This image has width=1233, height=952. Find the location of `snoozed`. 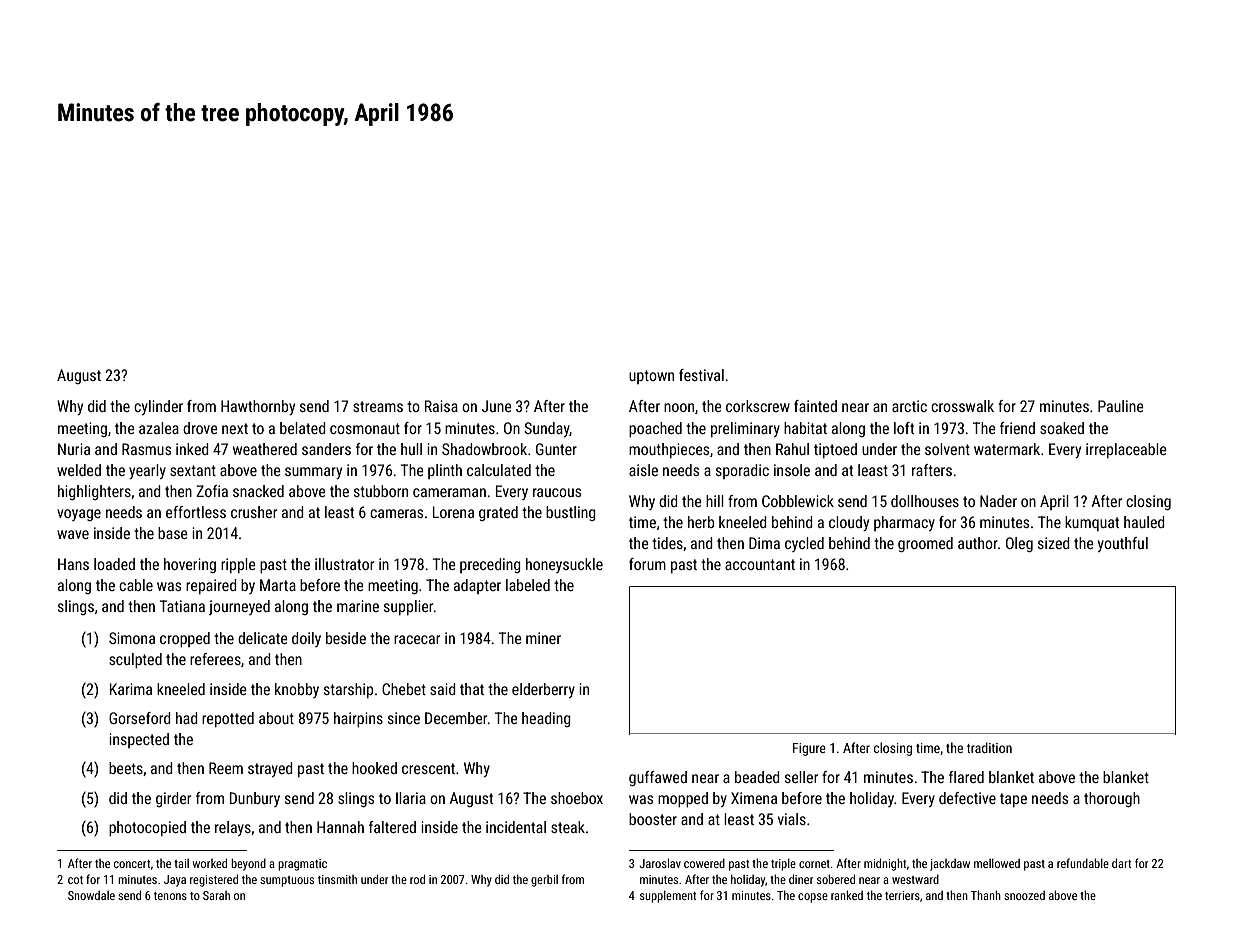

snoozed is located at coordinates (1024, 895).
